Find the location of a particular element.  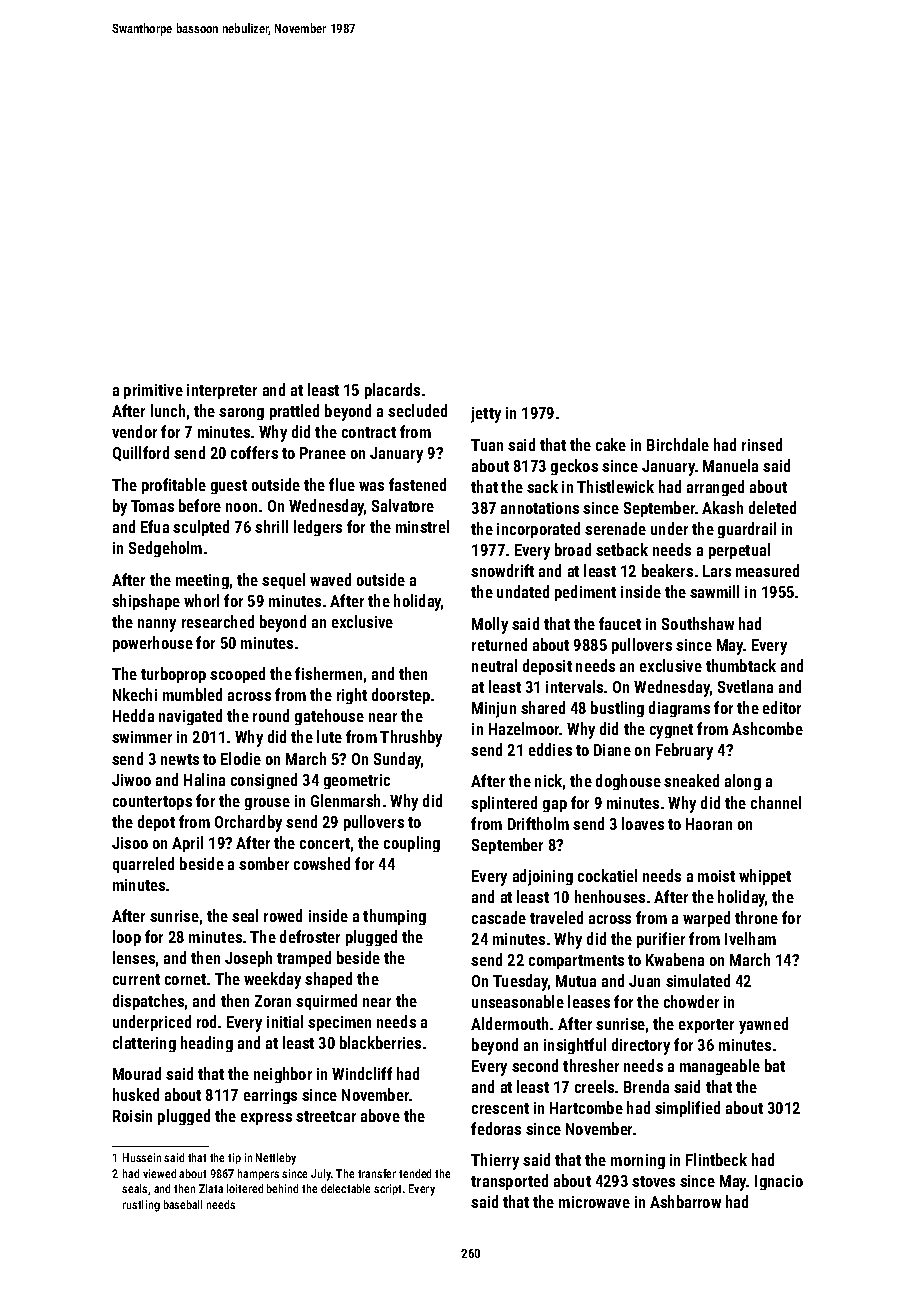

dispatches is located at coordinates (148, 1002).
